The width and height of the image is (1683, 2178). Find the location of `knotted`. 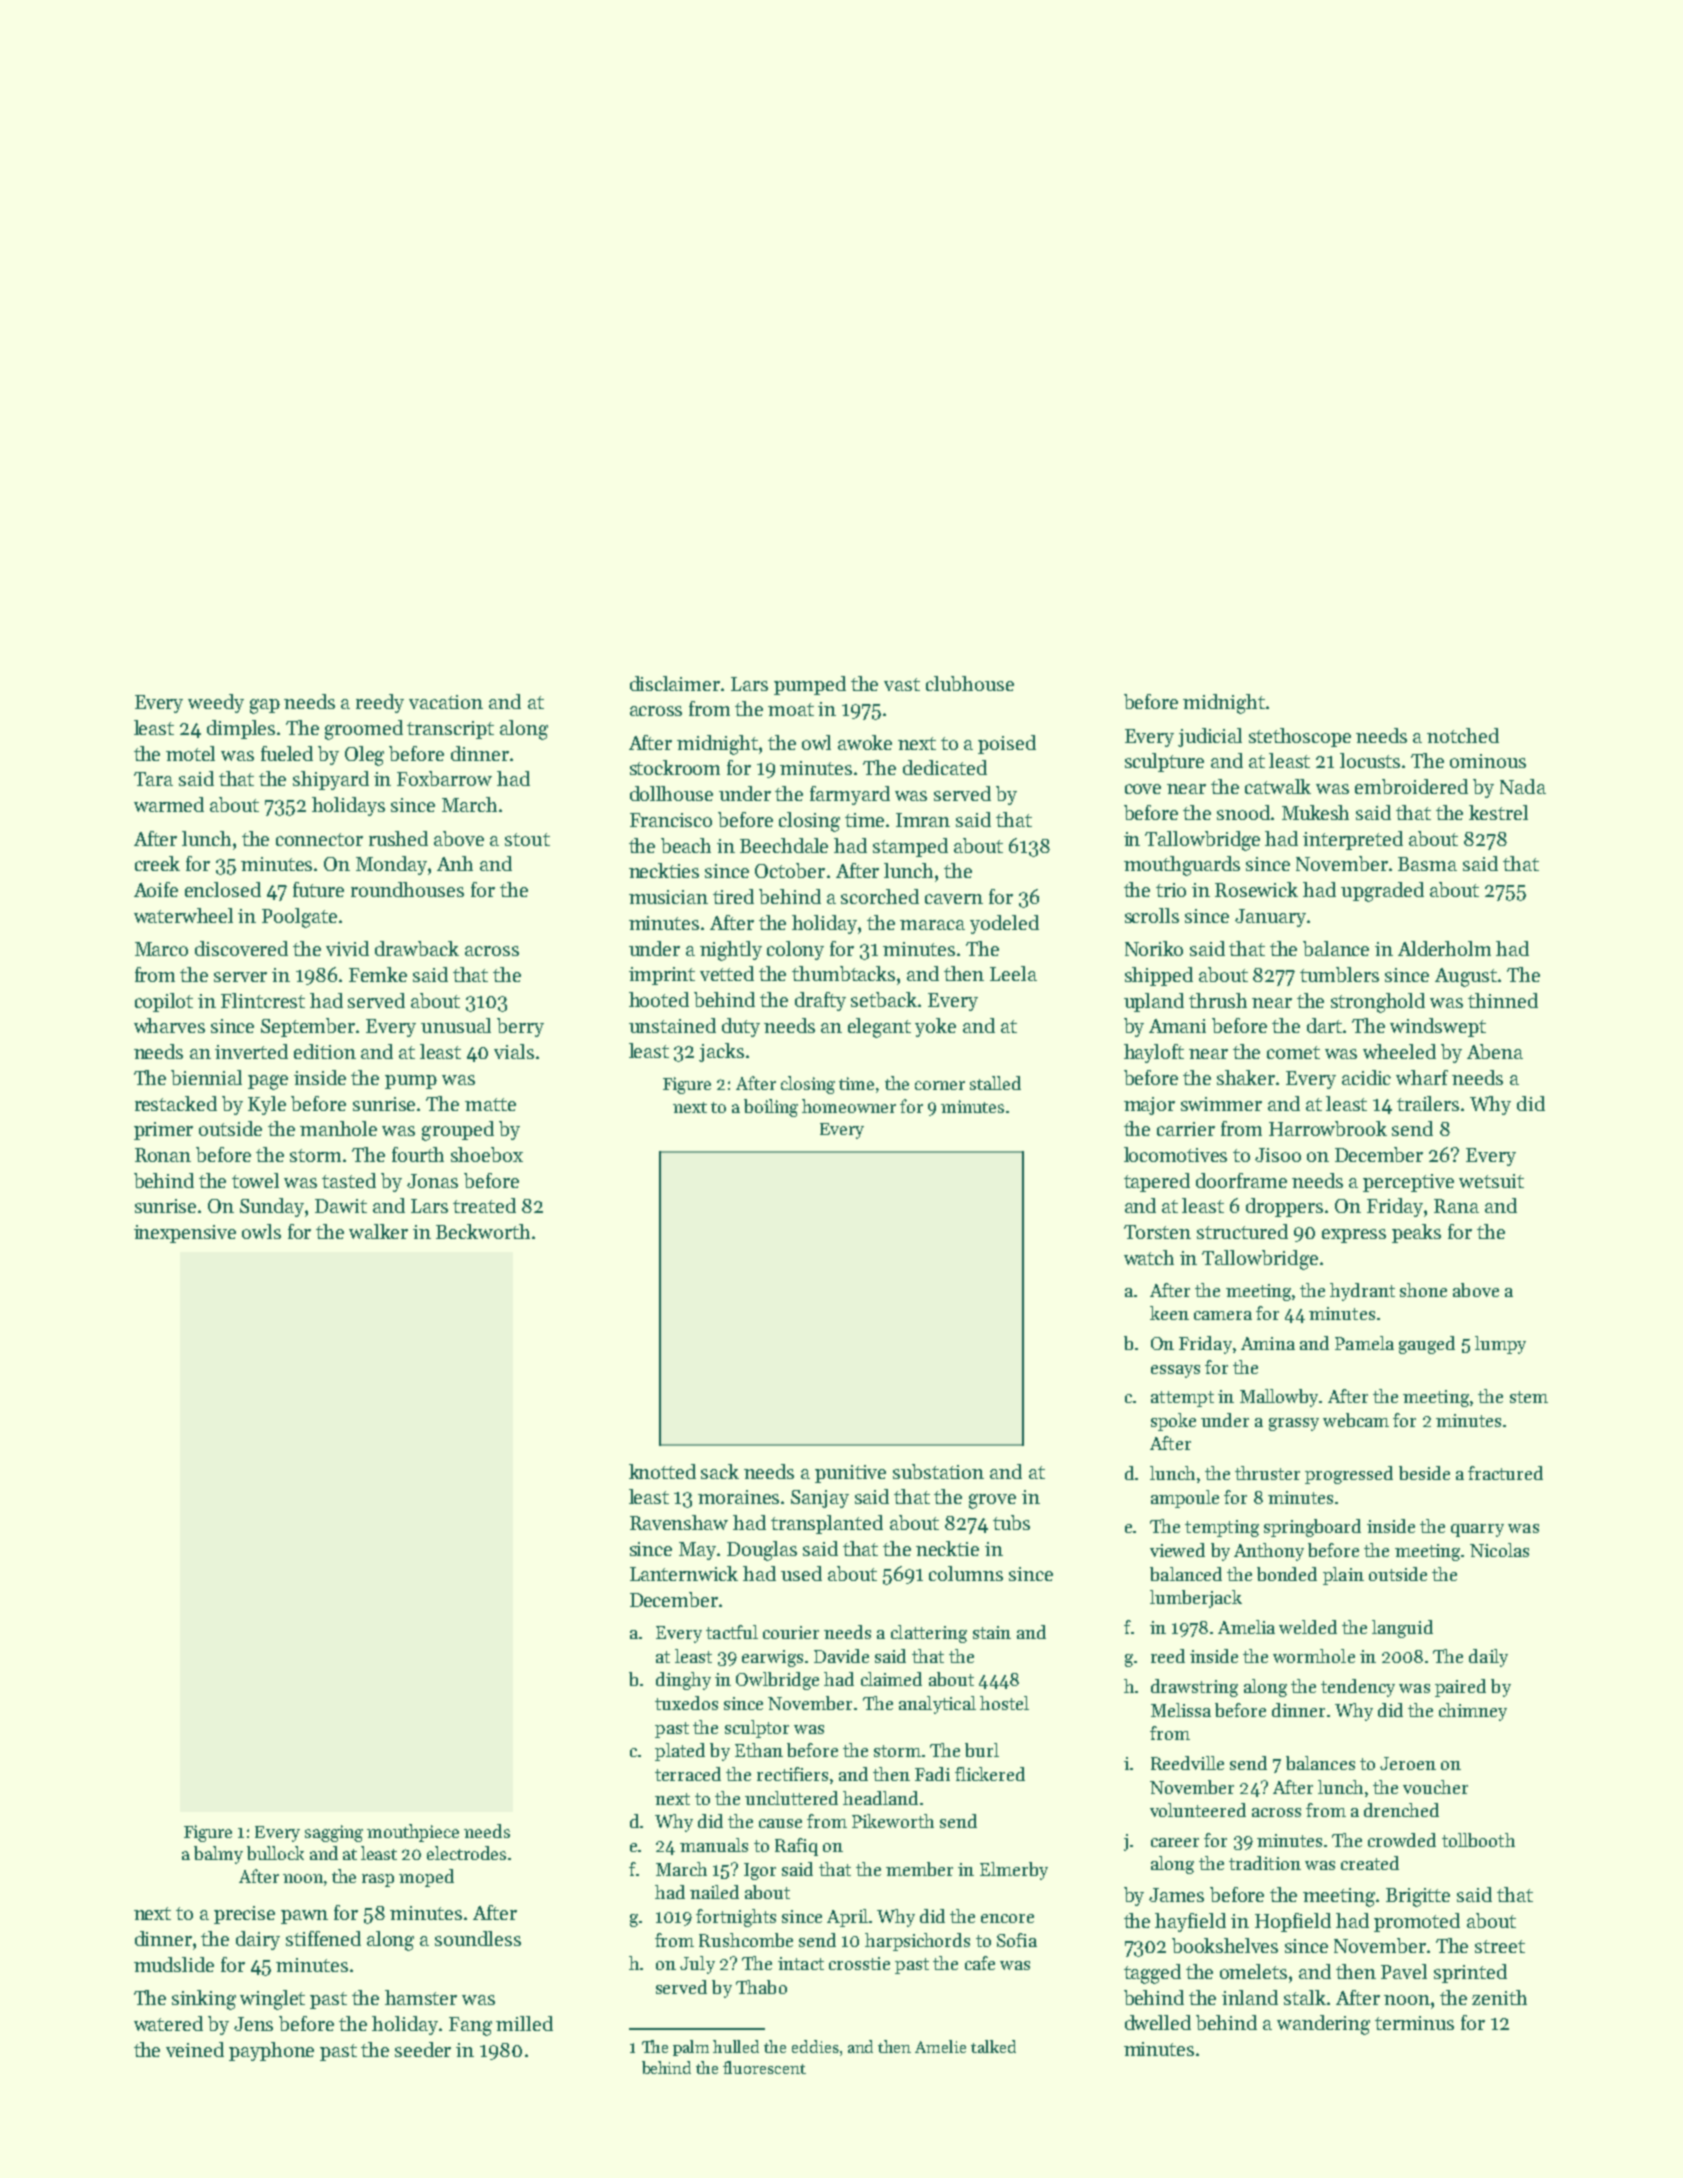

knotted is located at coordinates (662, 1471).
